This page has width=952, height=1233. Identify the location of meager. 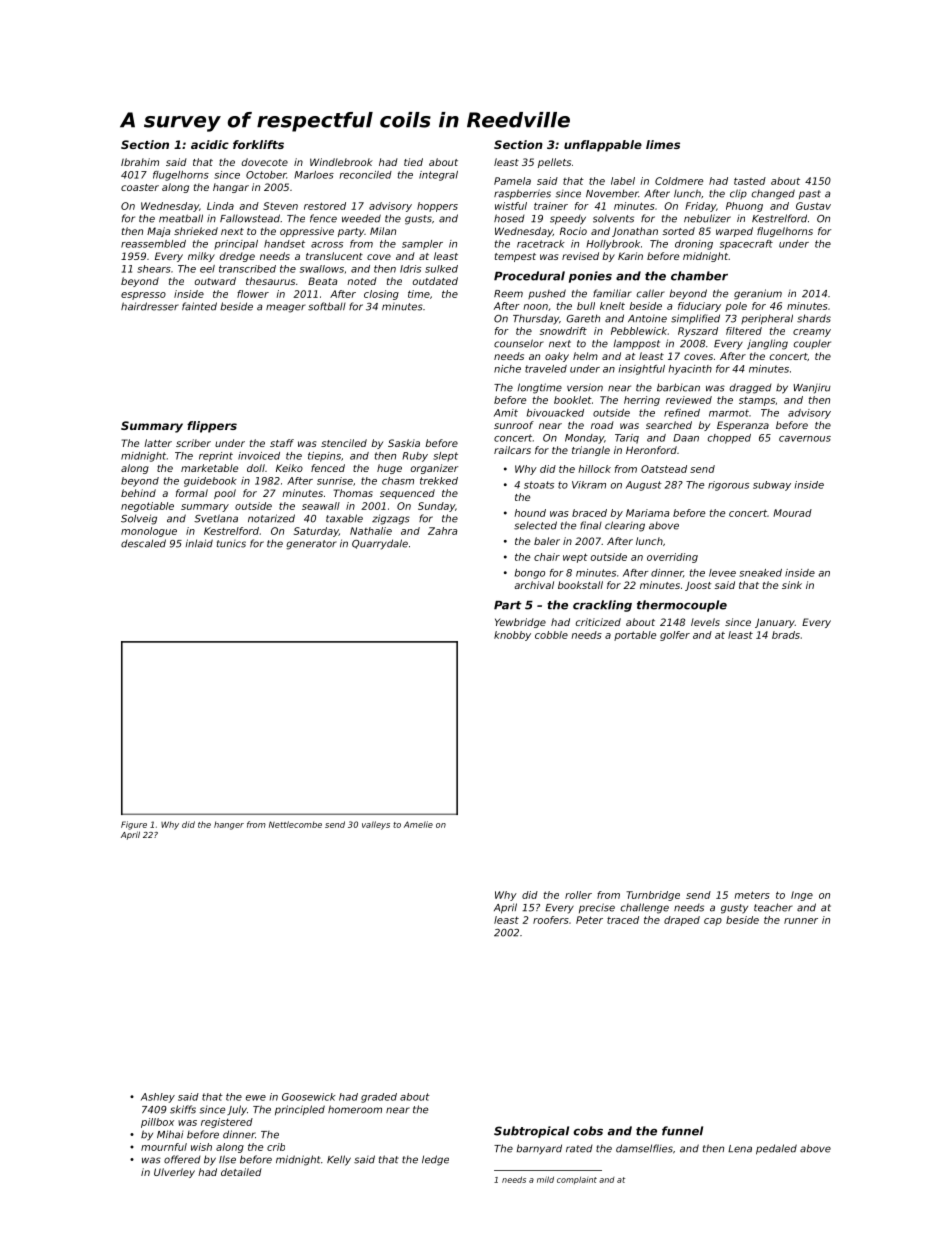
(286, 308).
